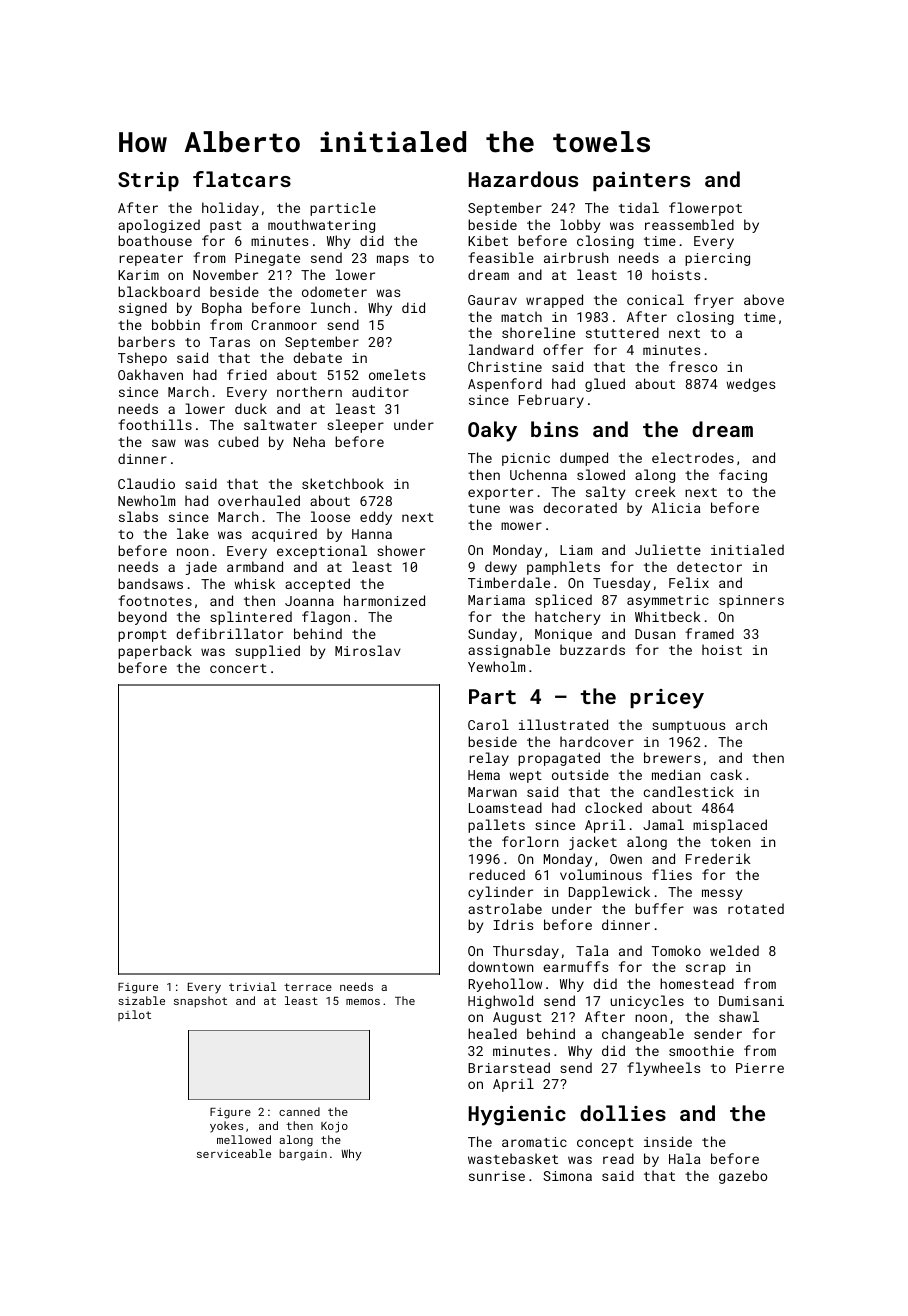  I want to click on Sunday, so click(492, 635).
